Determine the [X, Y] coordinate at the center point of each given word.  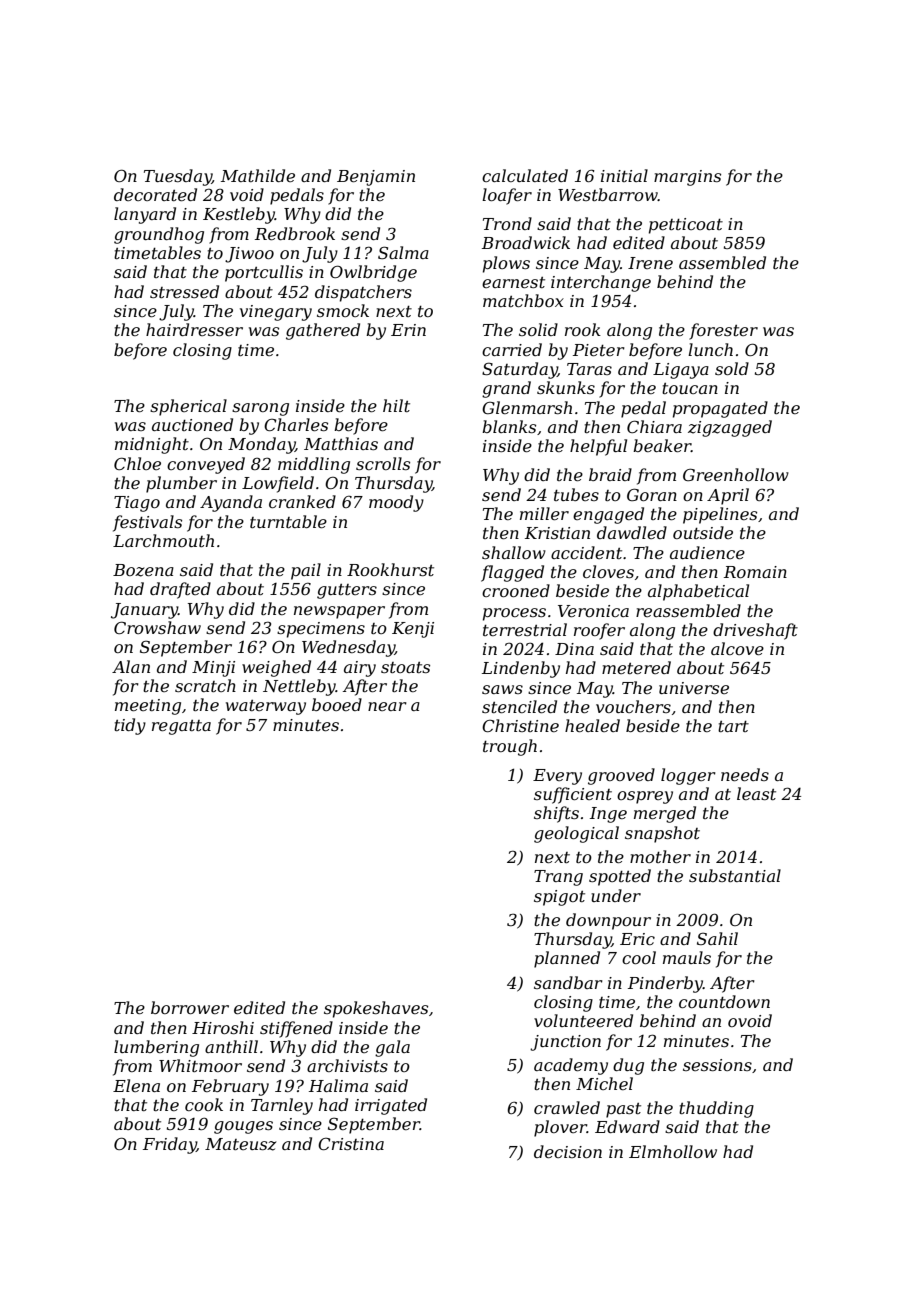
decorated [155, 194]
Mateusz [240, 1144]
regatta [181, 727]
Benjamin [376, 178]
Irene [650, 263]
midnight [152, 445]
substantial [735, 875]
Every [557, 777]
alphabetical [698, 592]
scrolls [383, 463]
